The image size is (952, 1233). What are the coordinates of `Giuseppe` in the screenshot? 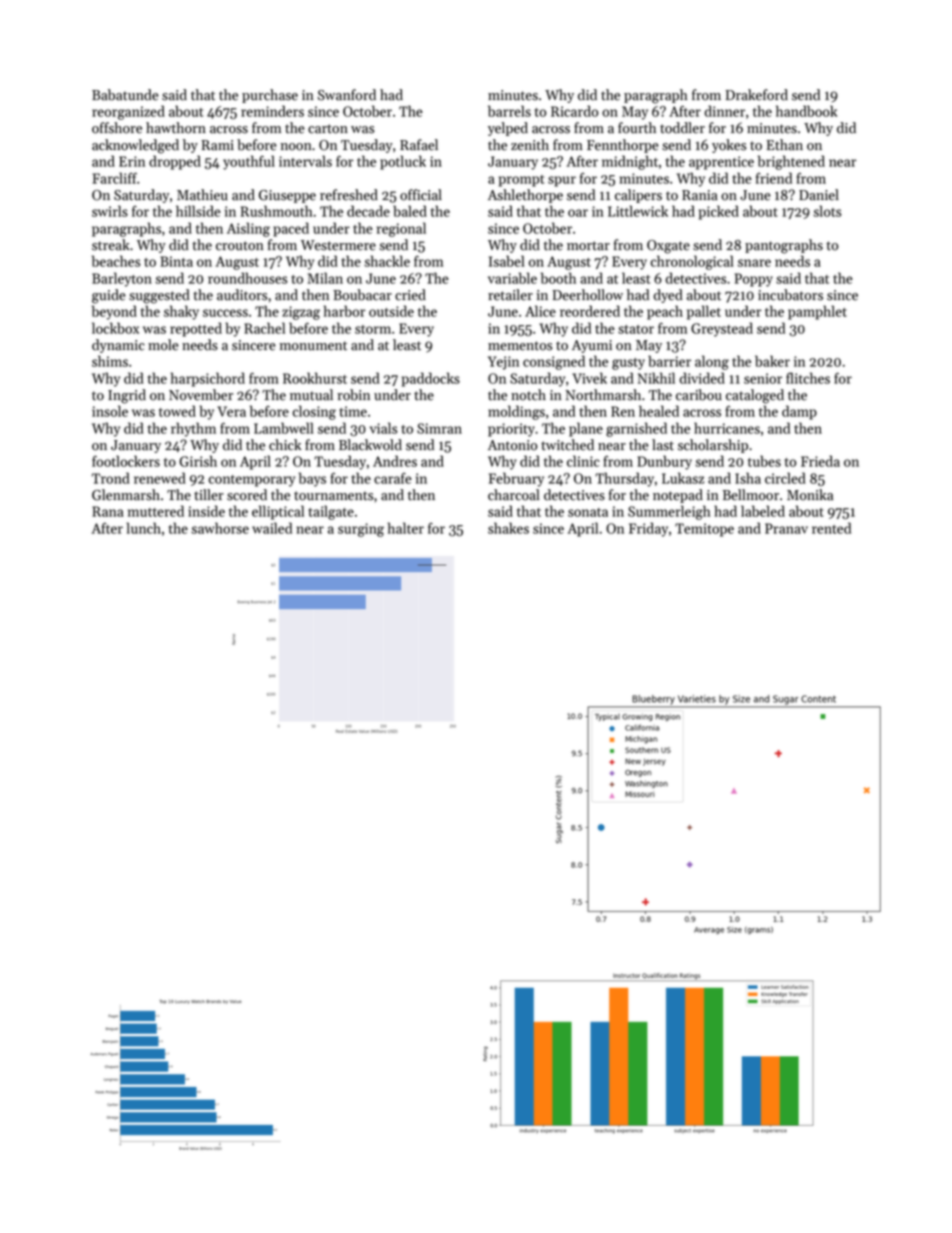 It's located at (287, 196).
